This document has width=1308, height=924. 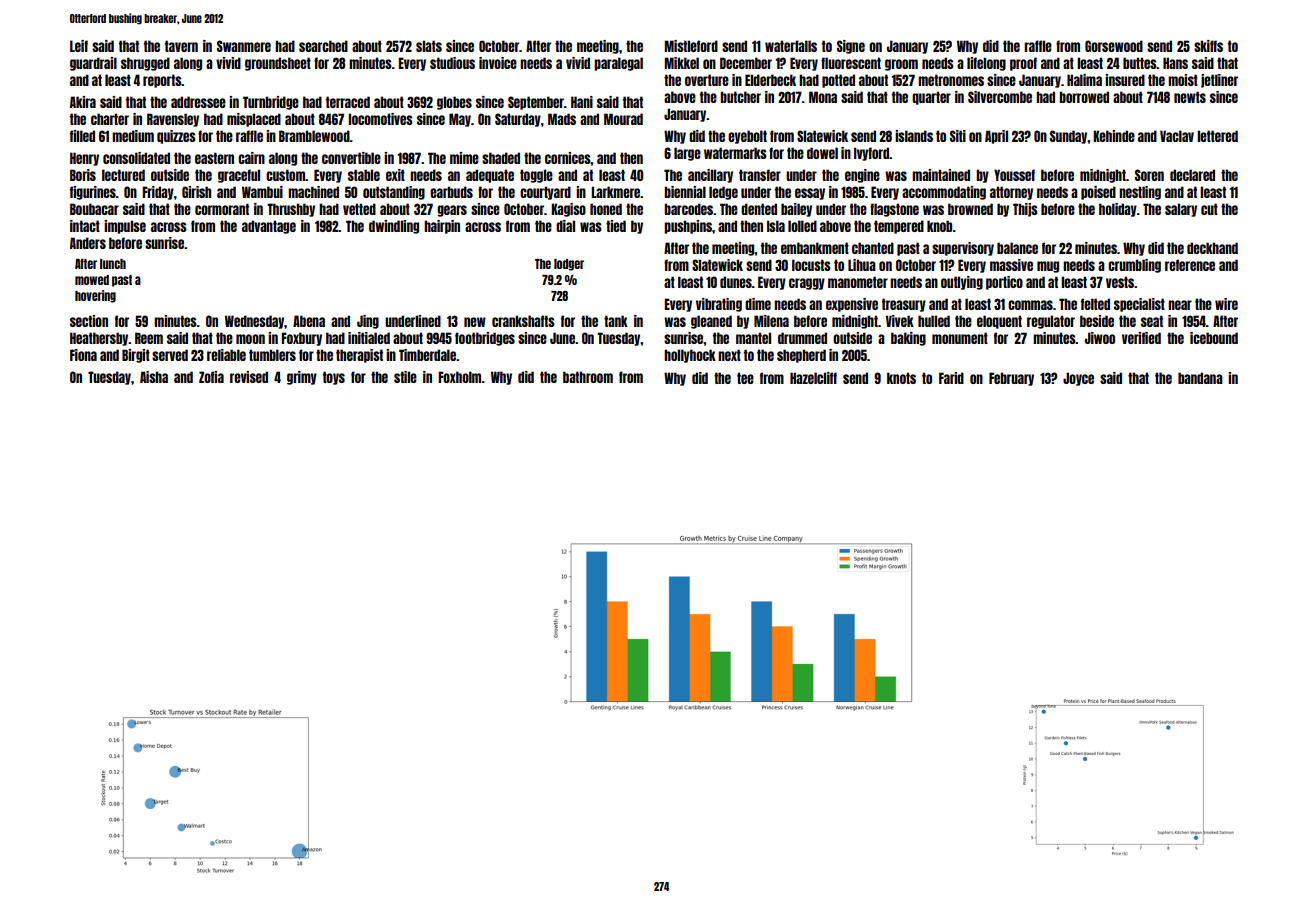 What do you see at coordinates (894, 210) in the document?
I see `flagstone` at bounding box center [894, 210].
